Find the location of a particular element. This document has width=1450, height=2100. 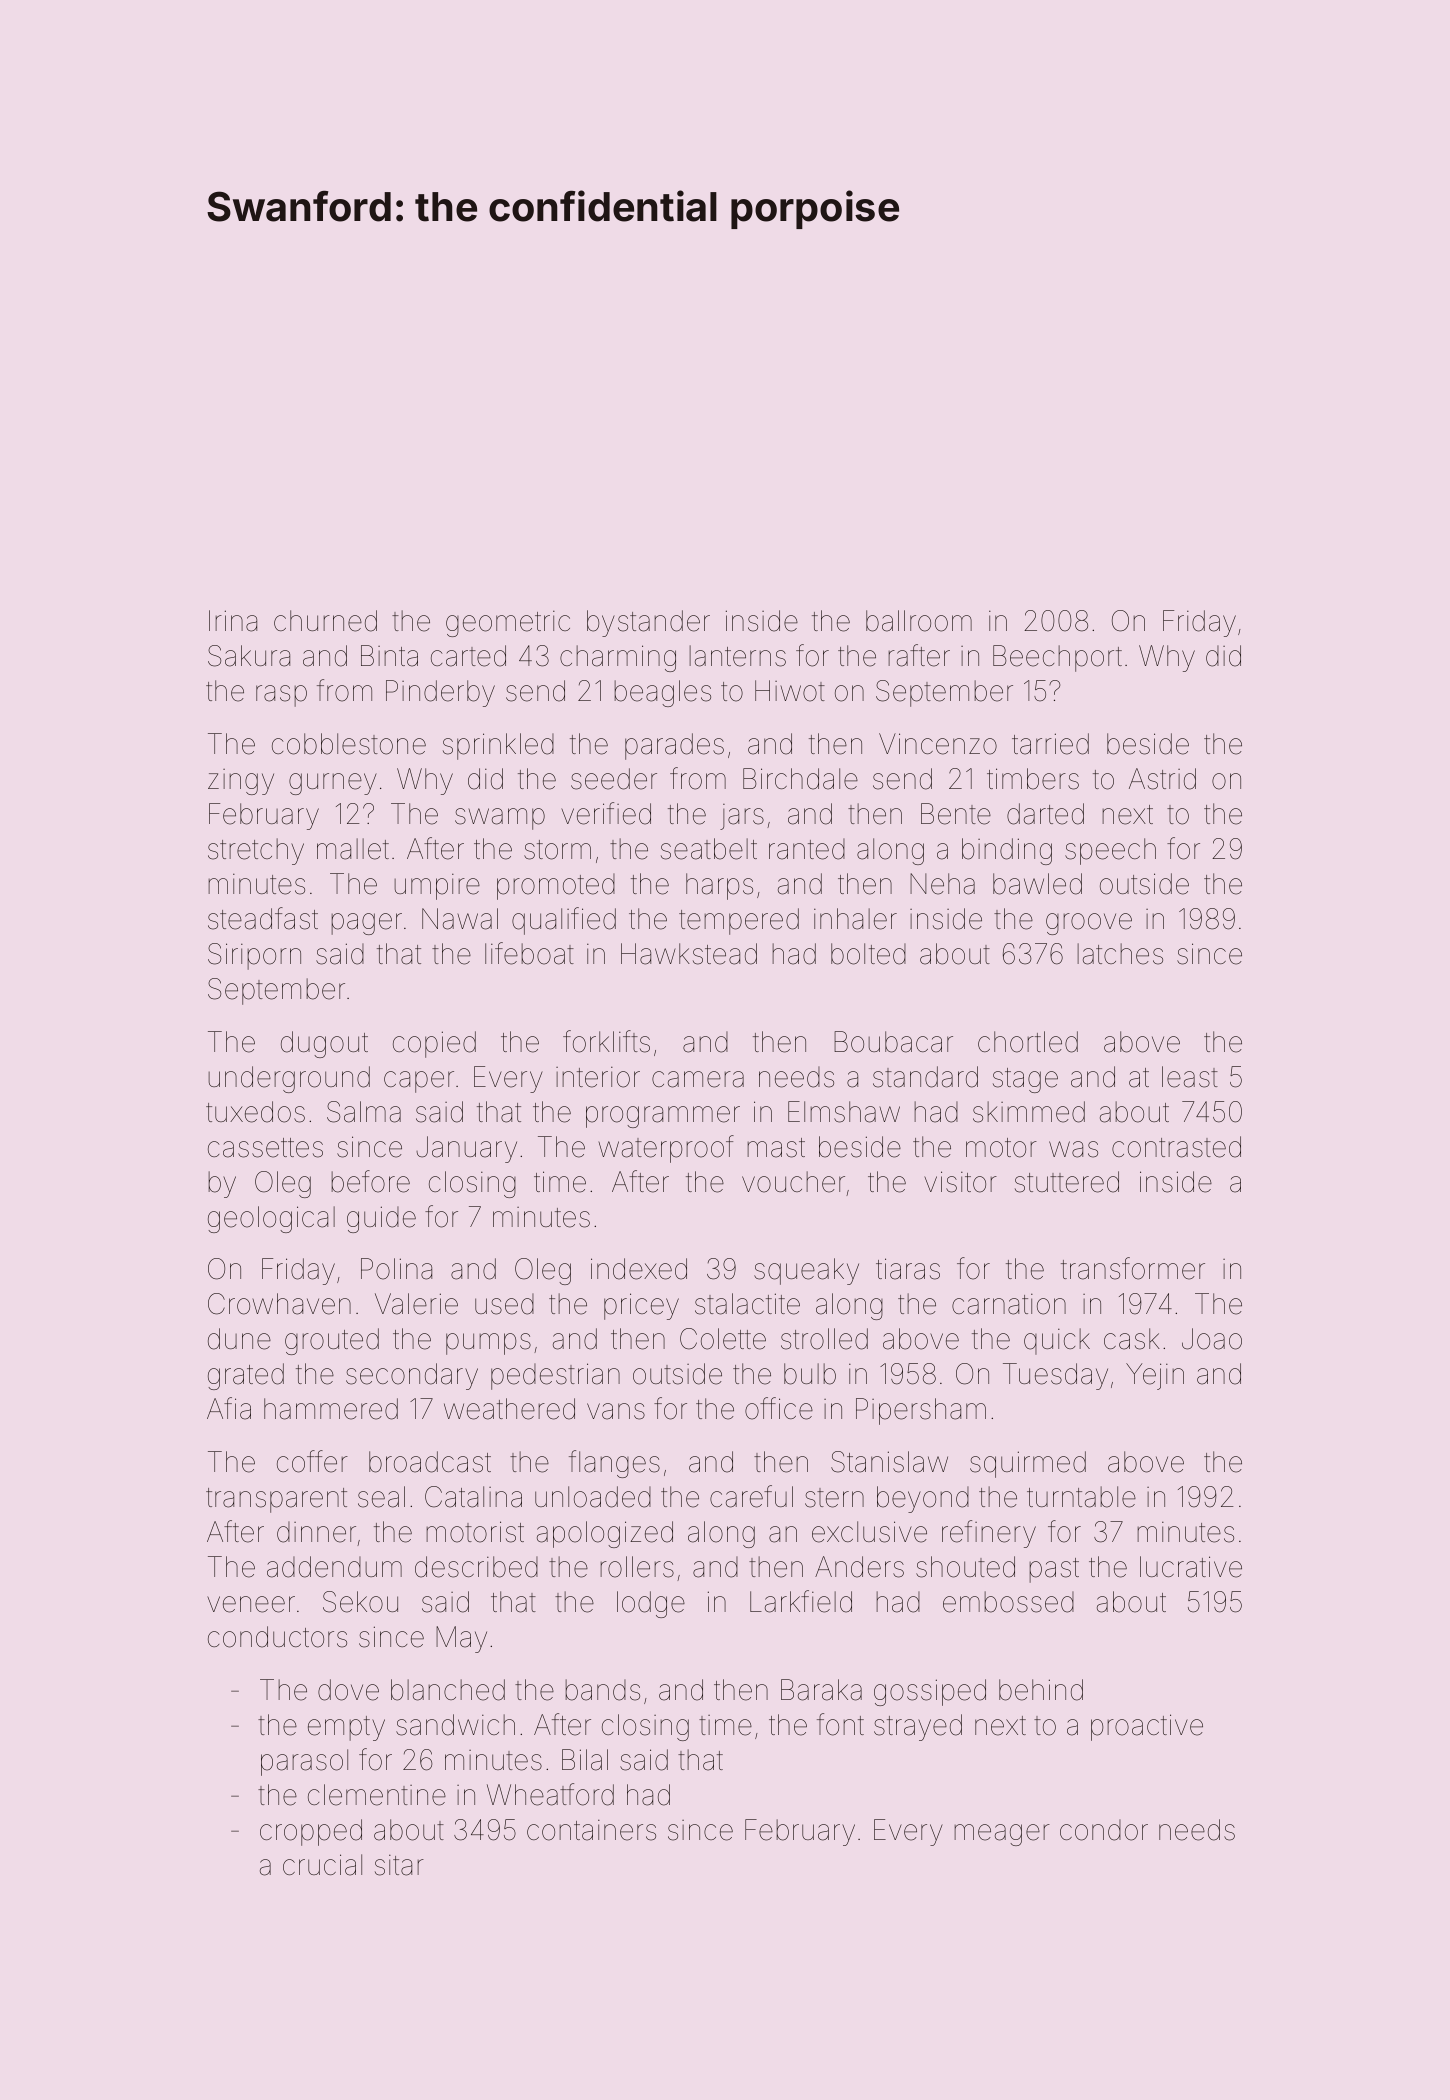

speech is located at coordinates (1110, 851).
